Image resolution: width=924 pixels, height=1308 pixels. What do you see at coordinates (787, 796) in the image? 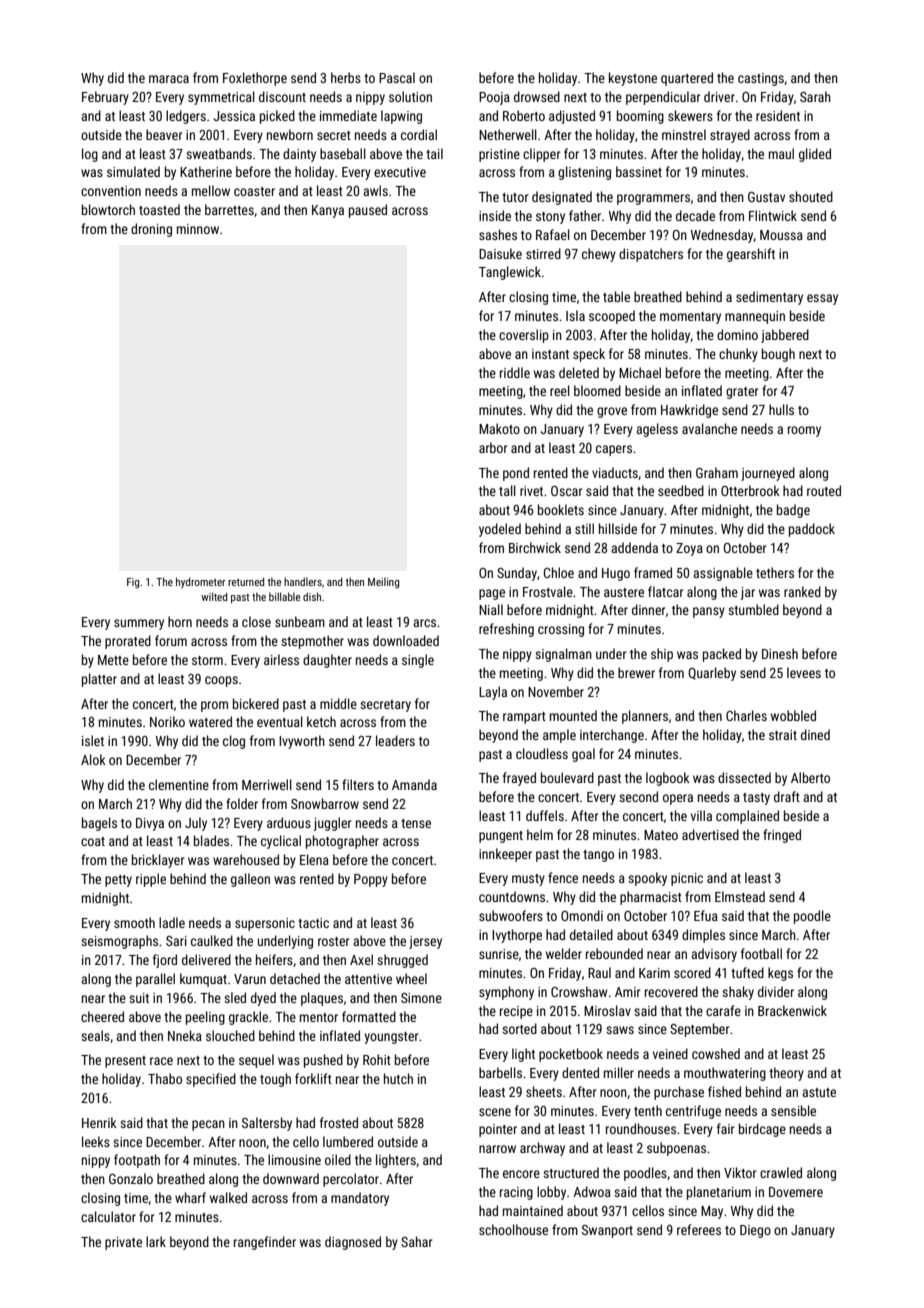
I see `draft` at bounding box center [787, 796].
